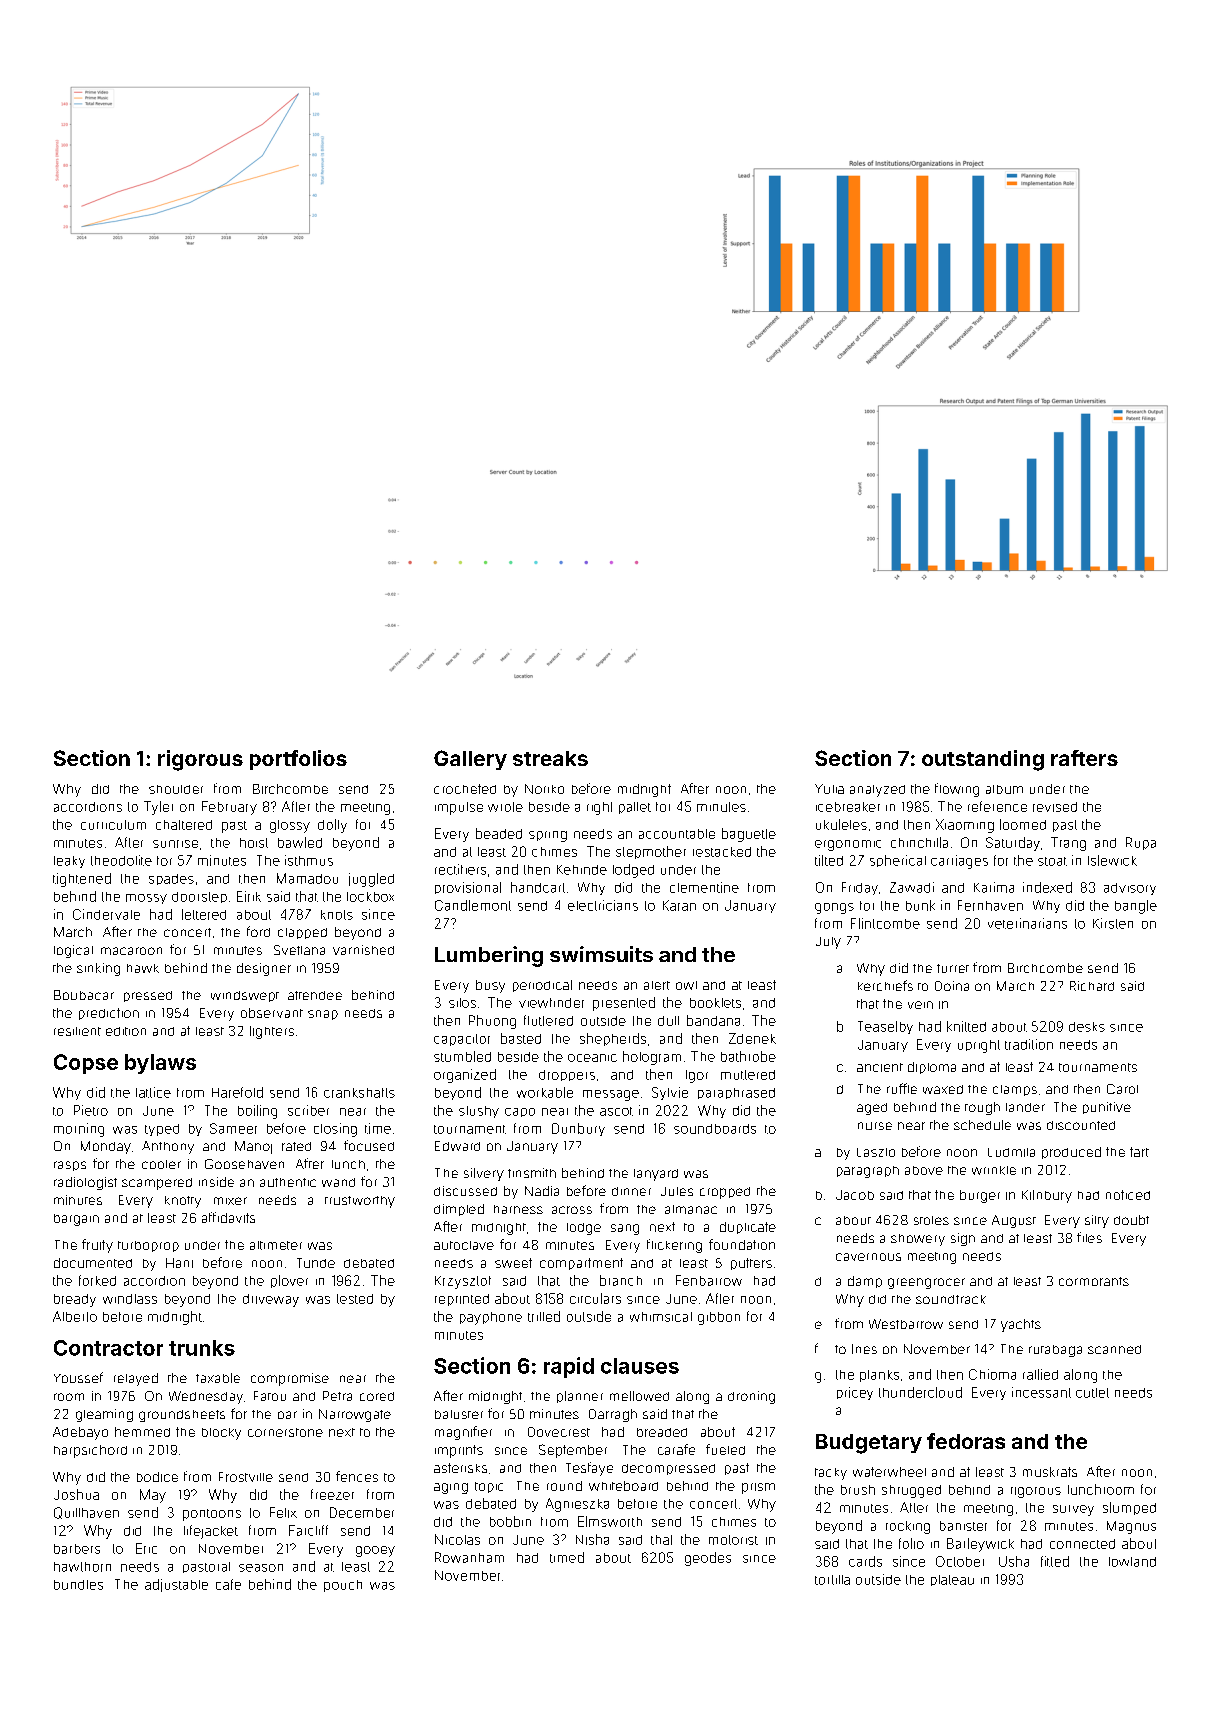 The width and height of the document is (1210, 1712). What do you see at coordinates (983, 760) in the document?
I see `outstanding` at bounding box center [983, 760].
